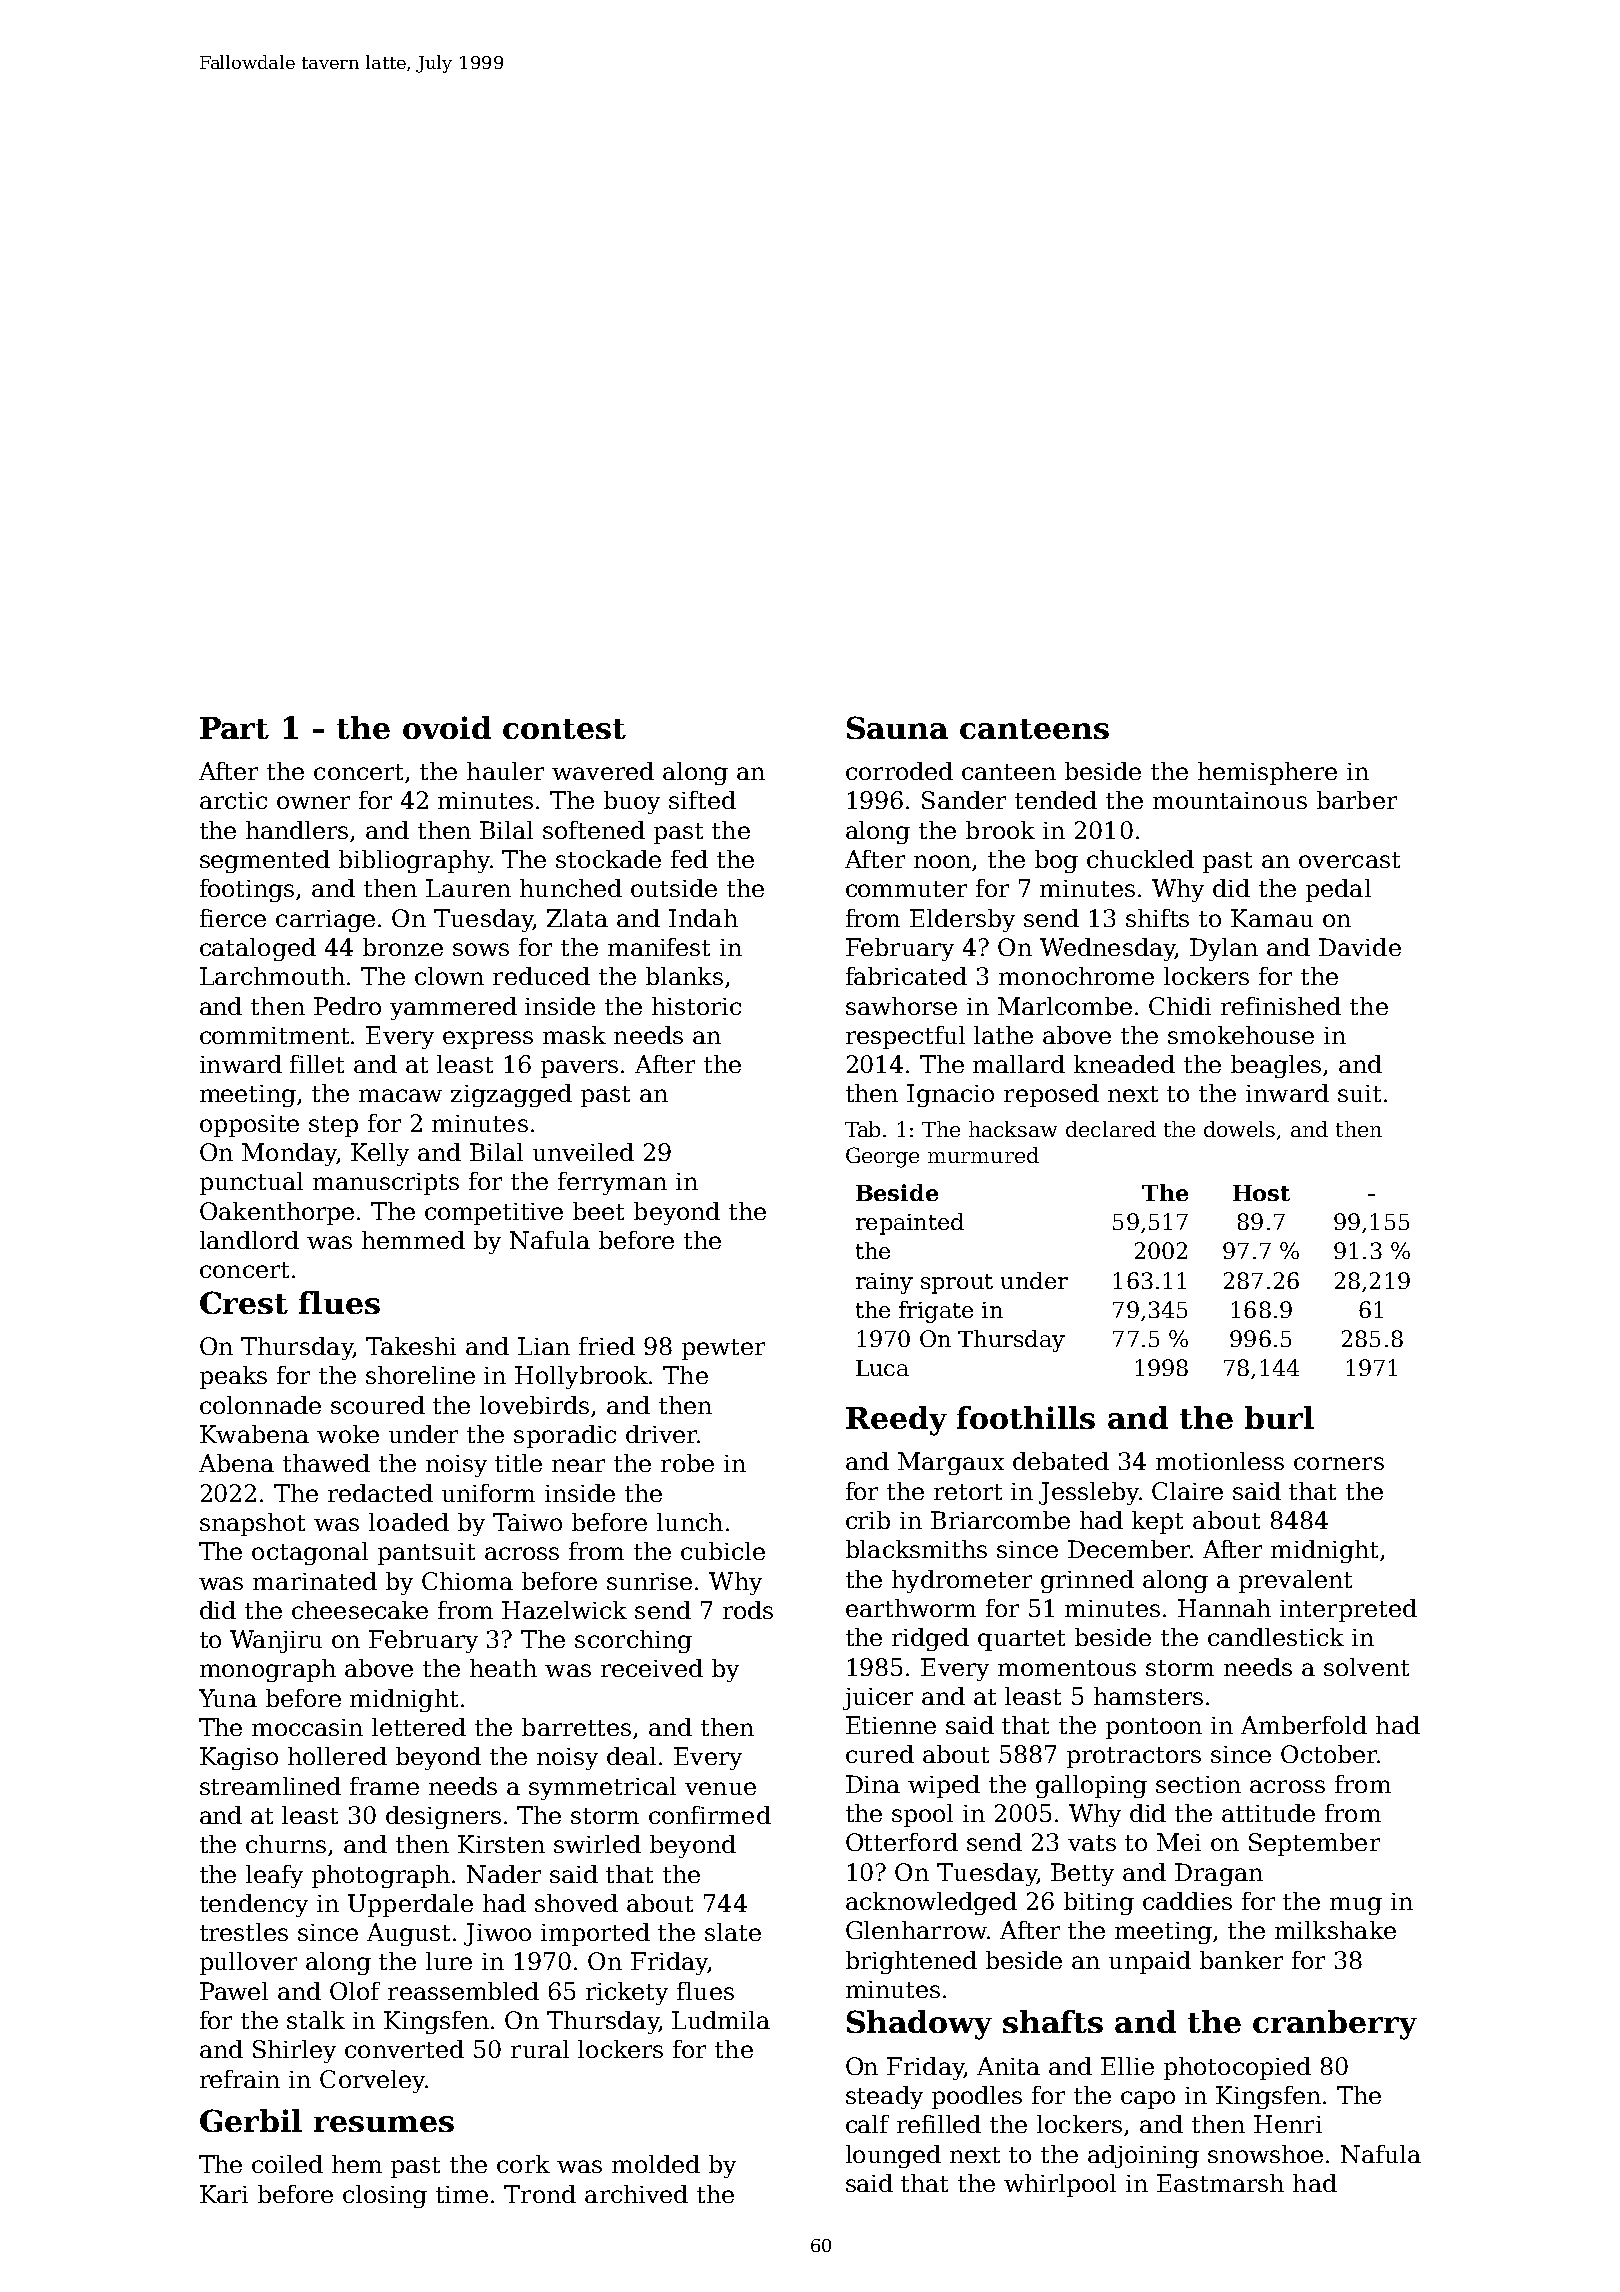  I want to click on hemisphere, so click(1267, 773).
